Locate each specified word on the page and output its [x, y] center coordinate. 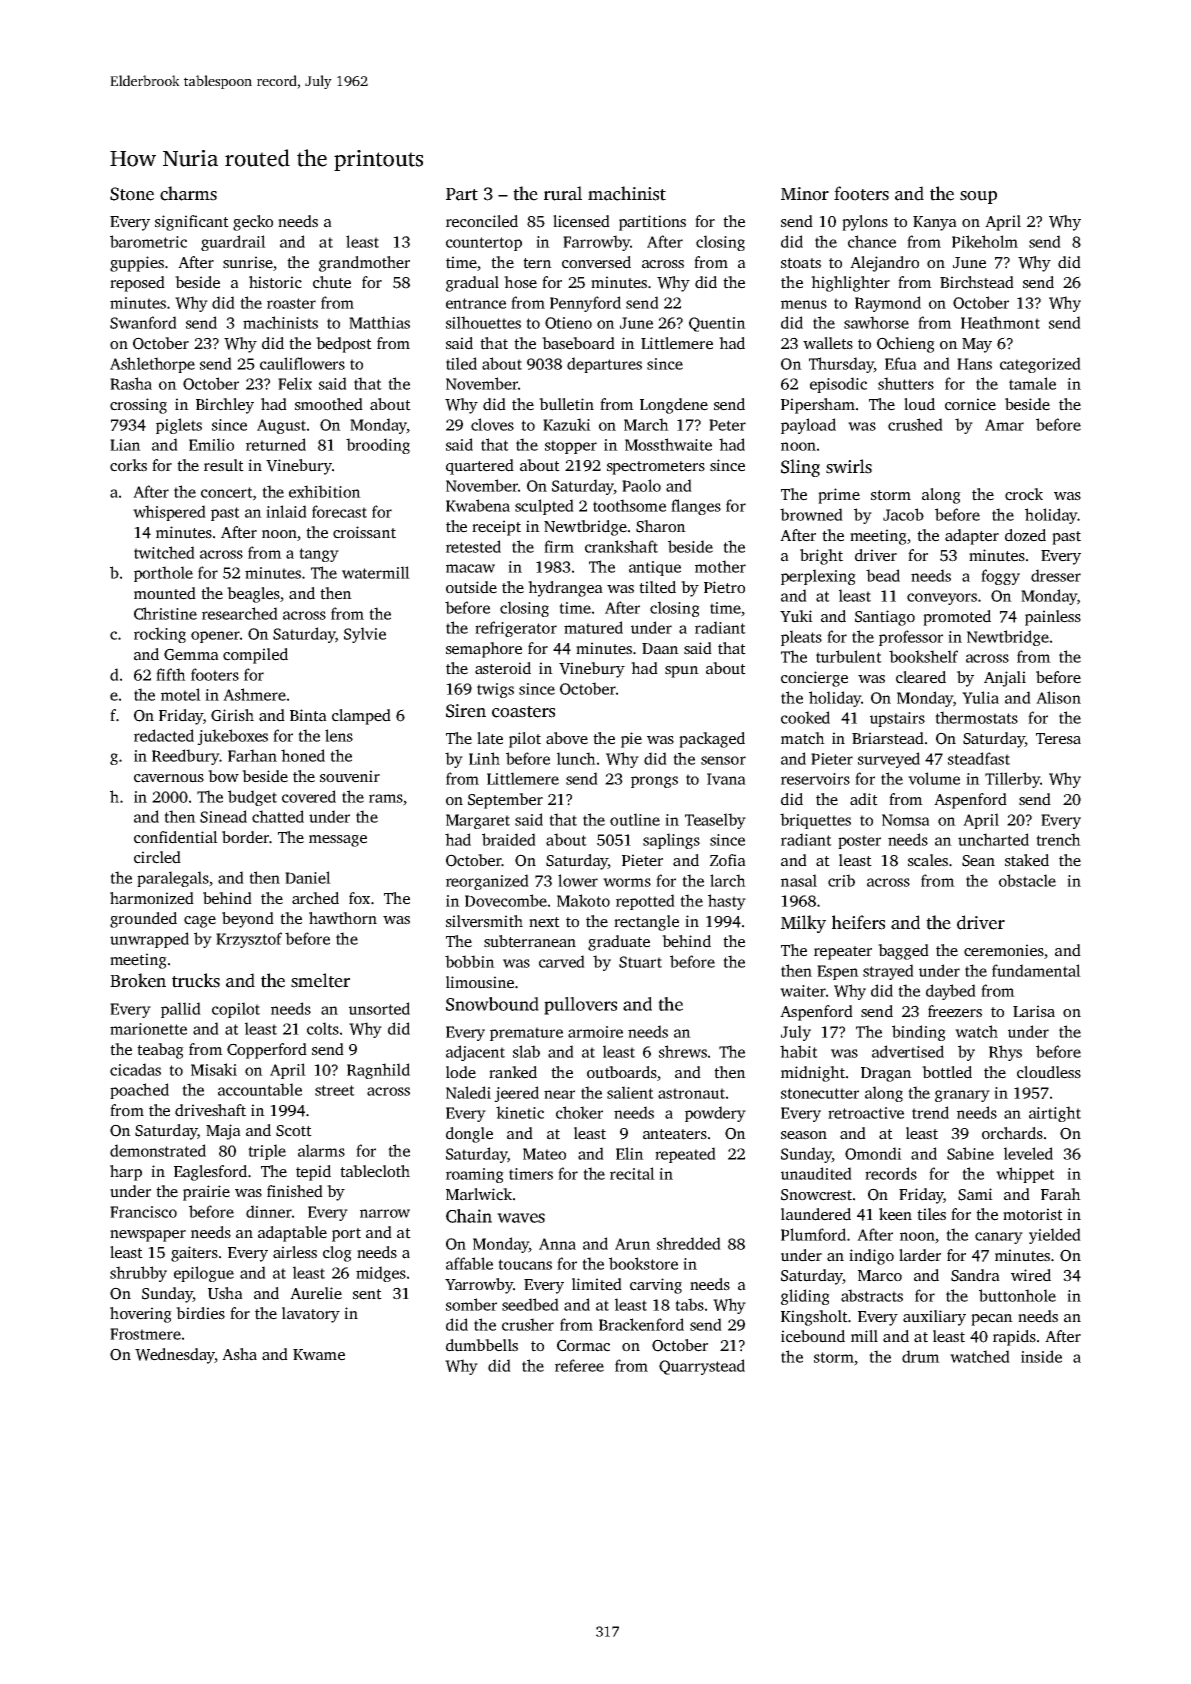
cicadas [135, 1069]
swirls [849, 466]
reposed [137, 284]
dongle [469, 1135]
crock [1024, 494]
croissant [364, 532]
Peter [727, 425]
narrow [385, 1213]
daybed [951, 992]
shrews [683, 1051]
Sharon [661, 526]
